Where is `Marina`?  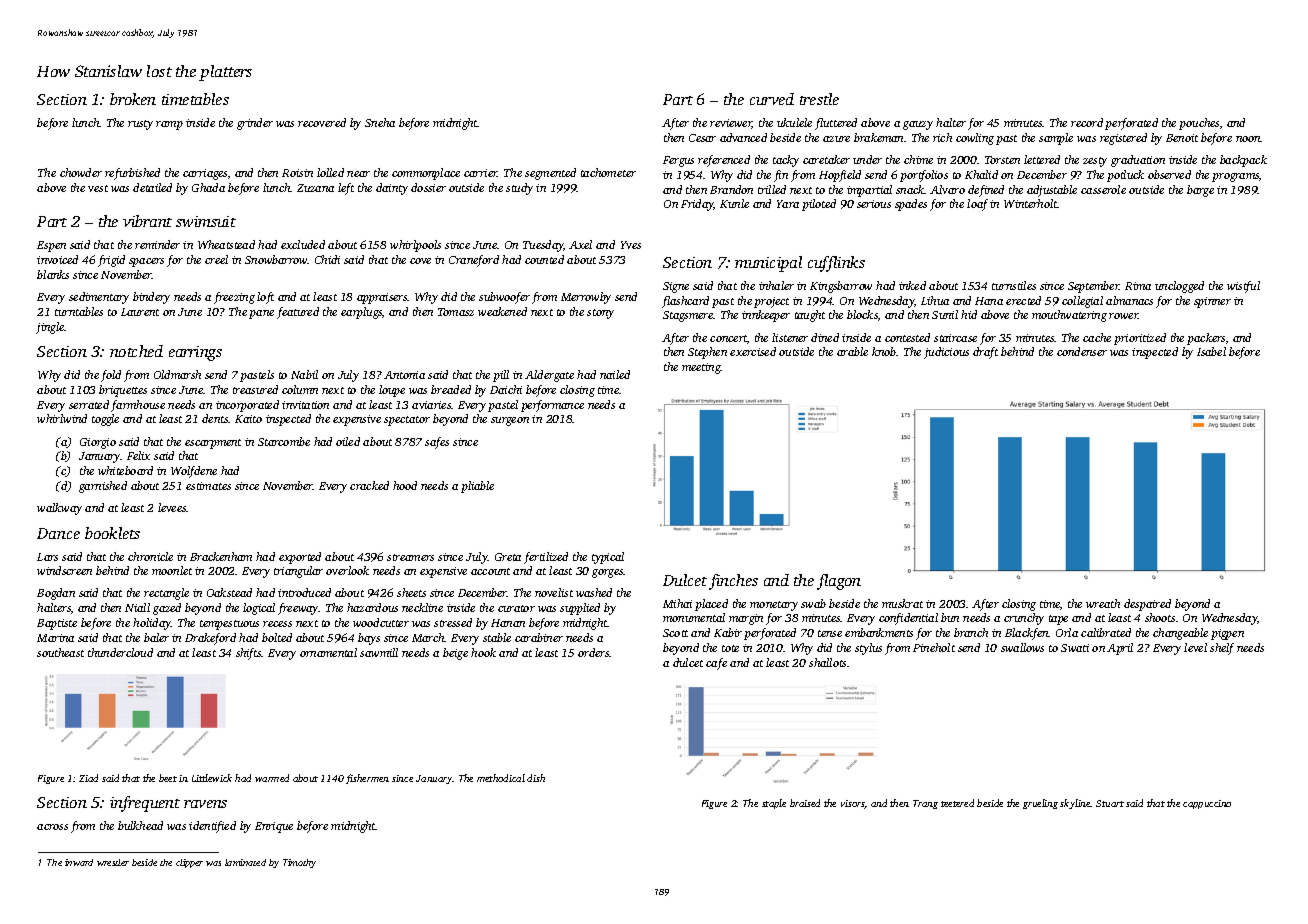 Marina is located at coordinates (55, 638).
